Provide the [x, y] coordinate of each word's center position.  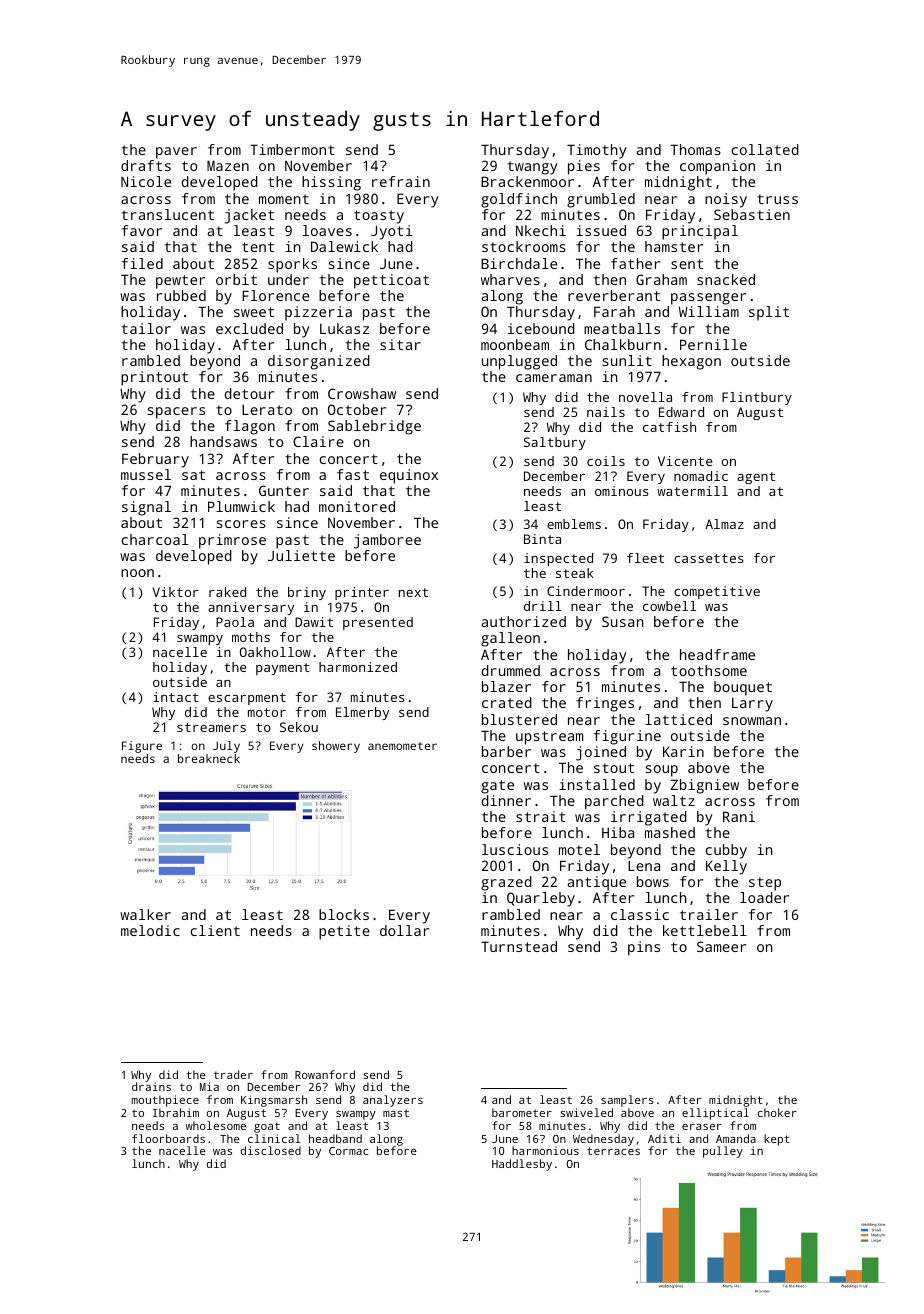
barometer [522, 1112]
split [769, 313]
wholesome [216, 1125]
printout [154, 378]
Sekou [299, 727]
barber [506, 751]
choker [777, 1112]
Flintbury [757, 398]
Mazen [228, 165]
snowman [752, 721]
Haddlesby [522, 1165]
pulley [723, 1152]
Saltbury [555, 443]
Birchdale [519, 263]
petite [344, 932]
